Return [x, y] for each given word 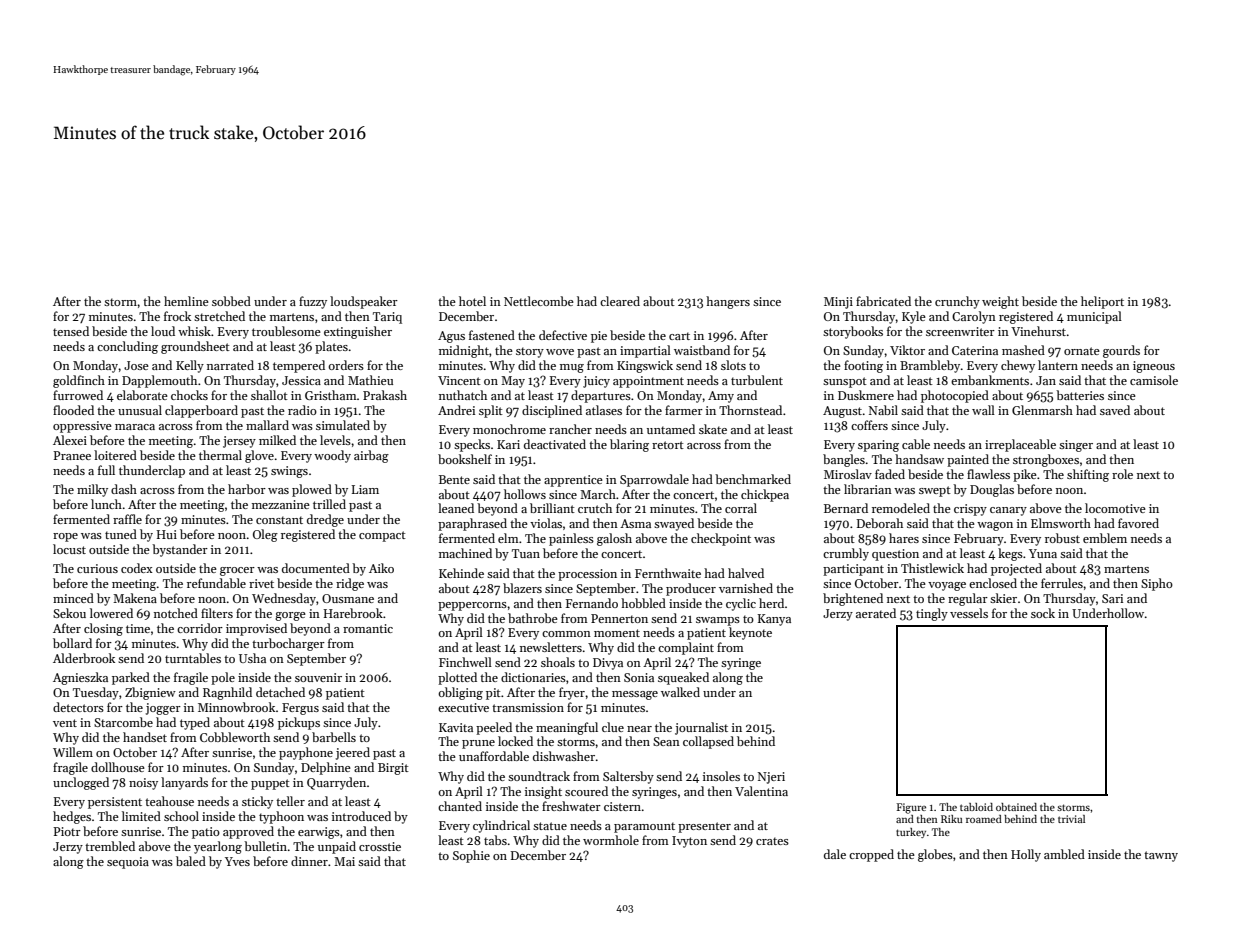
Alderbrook [84, 658]
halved [746, 573]
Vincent [459, 380]
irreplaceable [1020, 445]
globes [935, 855]
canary [1008, 511]
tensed [71, 331]
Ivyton [689, 842]
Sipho [1157, 584]
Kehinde [461, 573]
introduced [361, 816]
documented [316, 568]
